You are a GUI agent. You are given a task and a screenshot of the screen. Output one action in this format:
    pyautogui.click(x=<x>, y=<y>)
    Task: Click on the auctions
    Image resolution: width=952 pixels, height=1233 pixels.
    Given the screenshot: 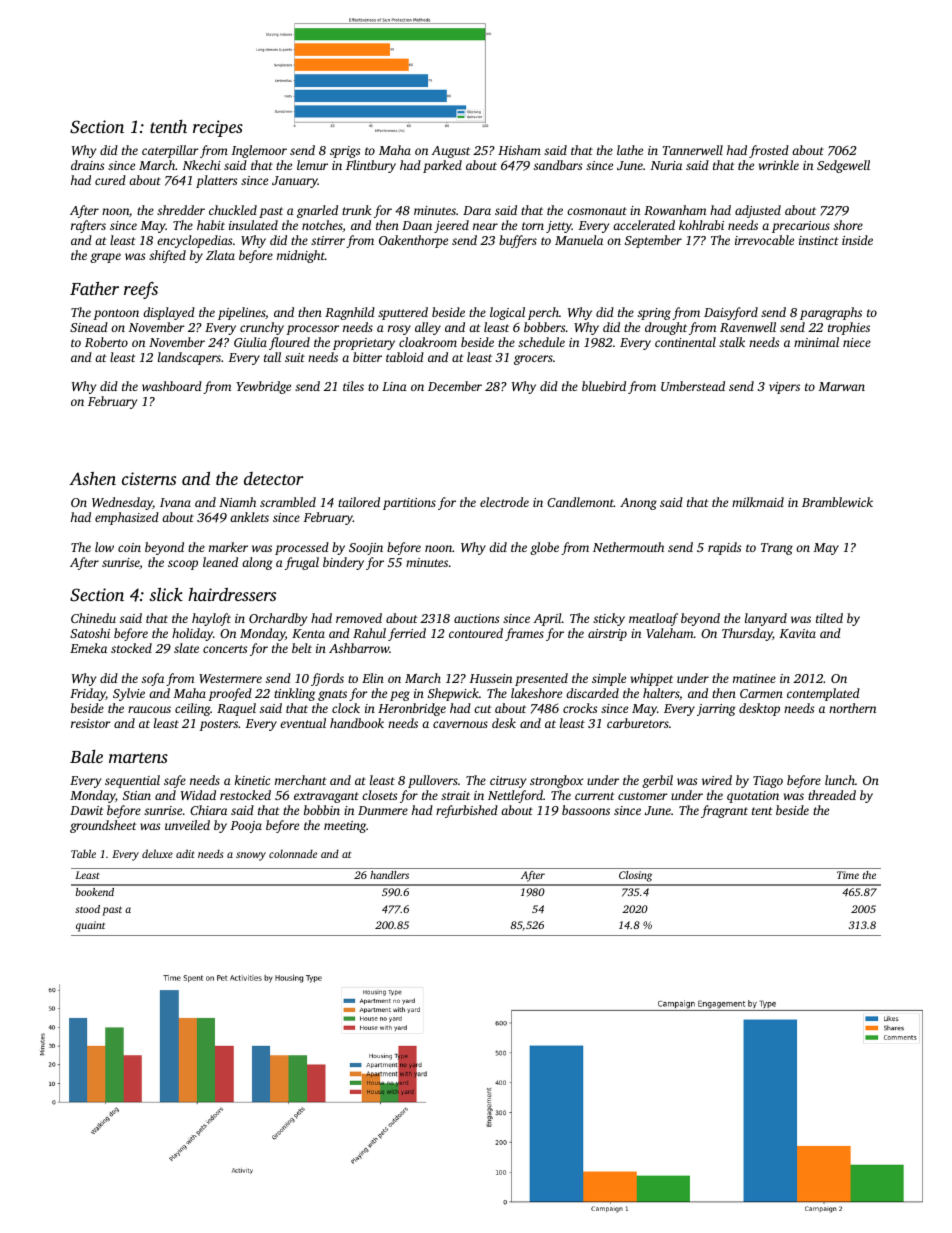 What is the action you would take?
    pyautogui.click(x=476, y=618)
